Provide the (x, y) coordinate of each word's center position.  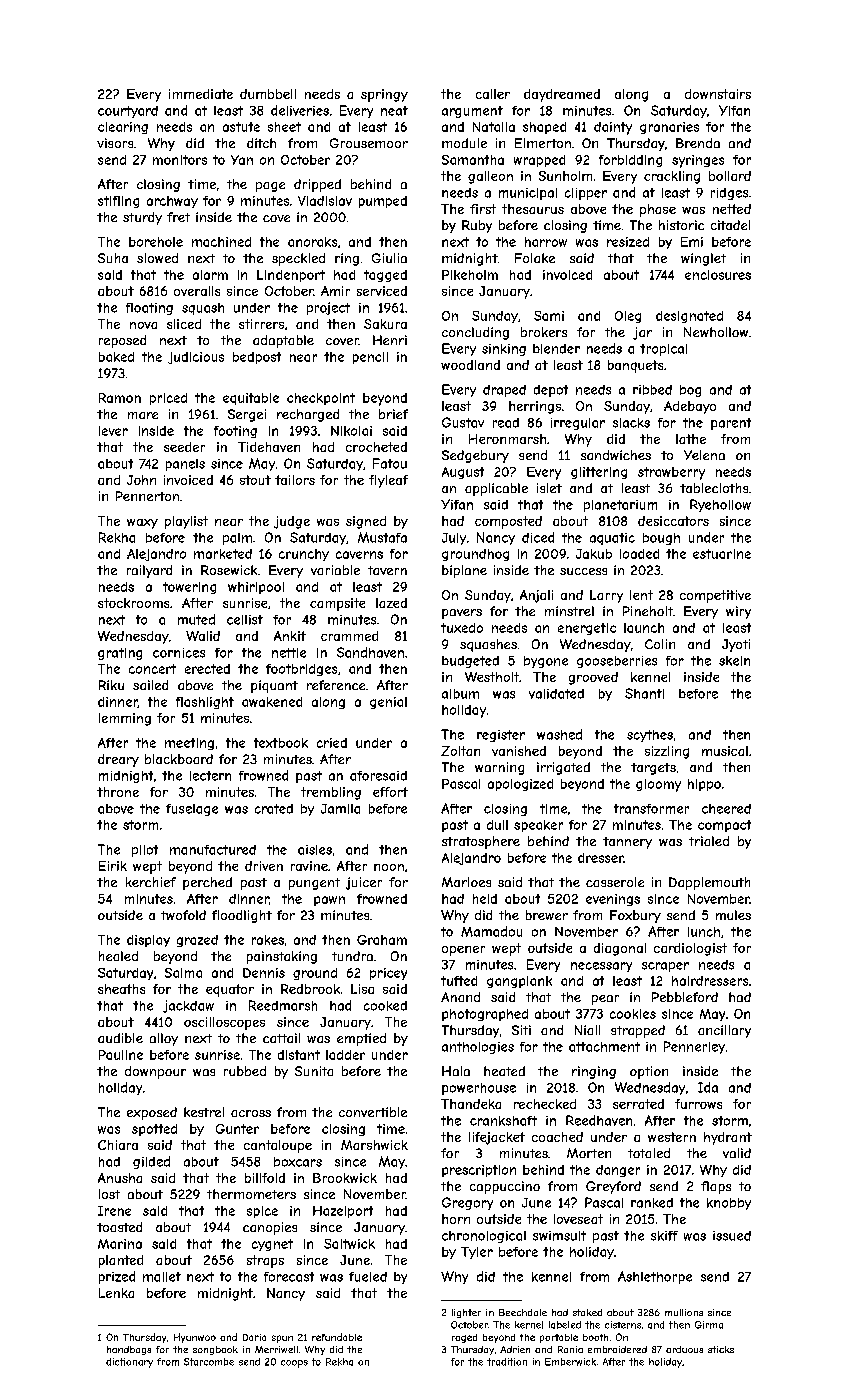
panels (185, 465)
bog (690, 391)
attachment (604, 1047)
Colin (660, 644)
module (464, 143)
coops (294, 1364)
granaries (669, 128)
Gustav (463, 422)
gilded (151, 1162)
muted (196, 619)
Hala (456, 1071)
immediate (201, 94)
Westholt (492, 677)
